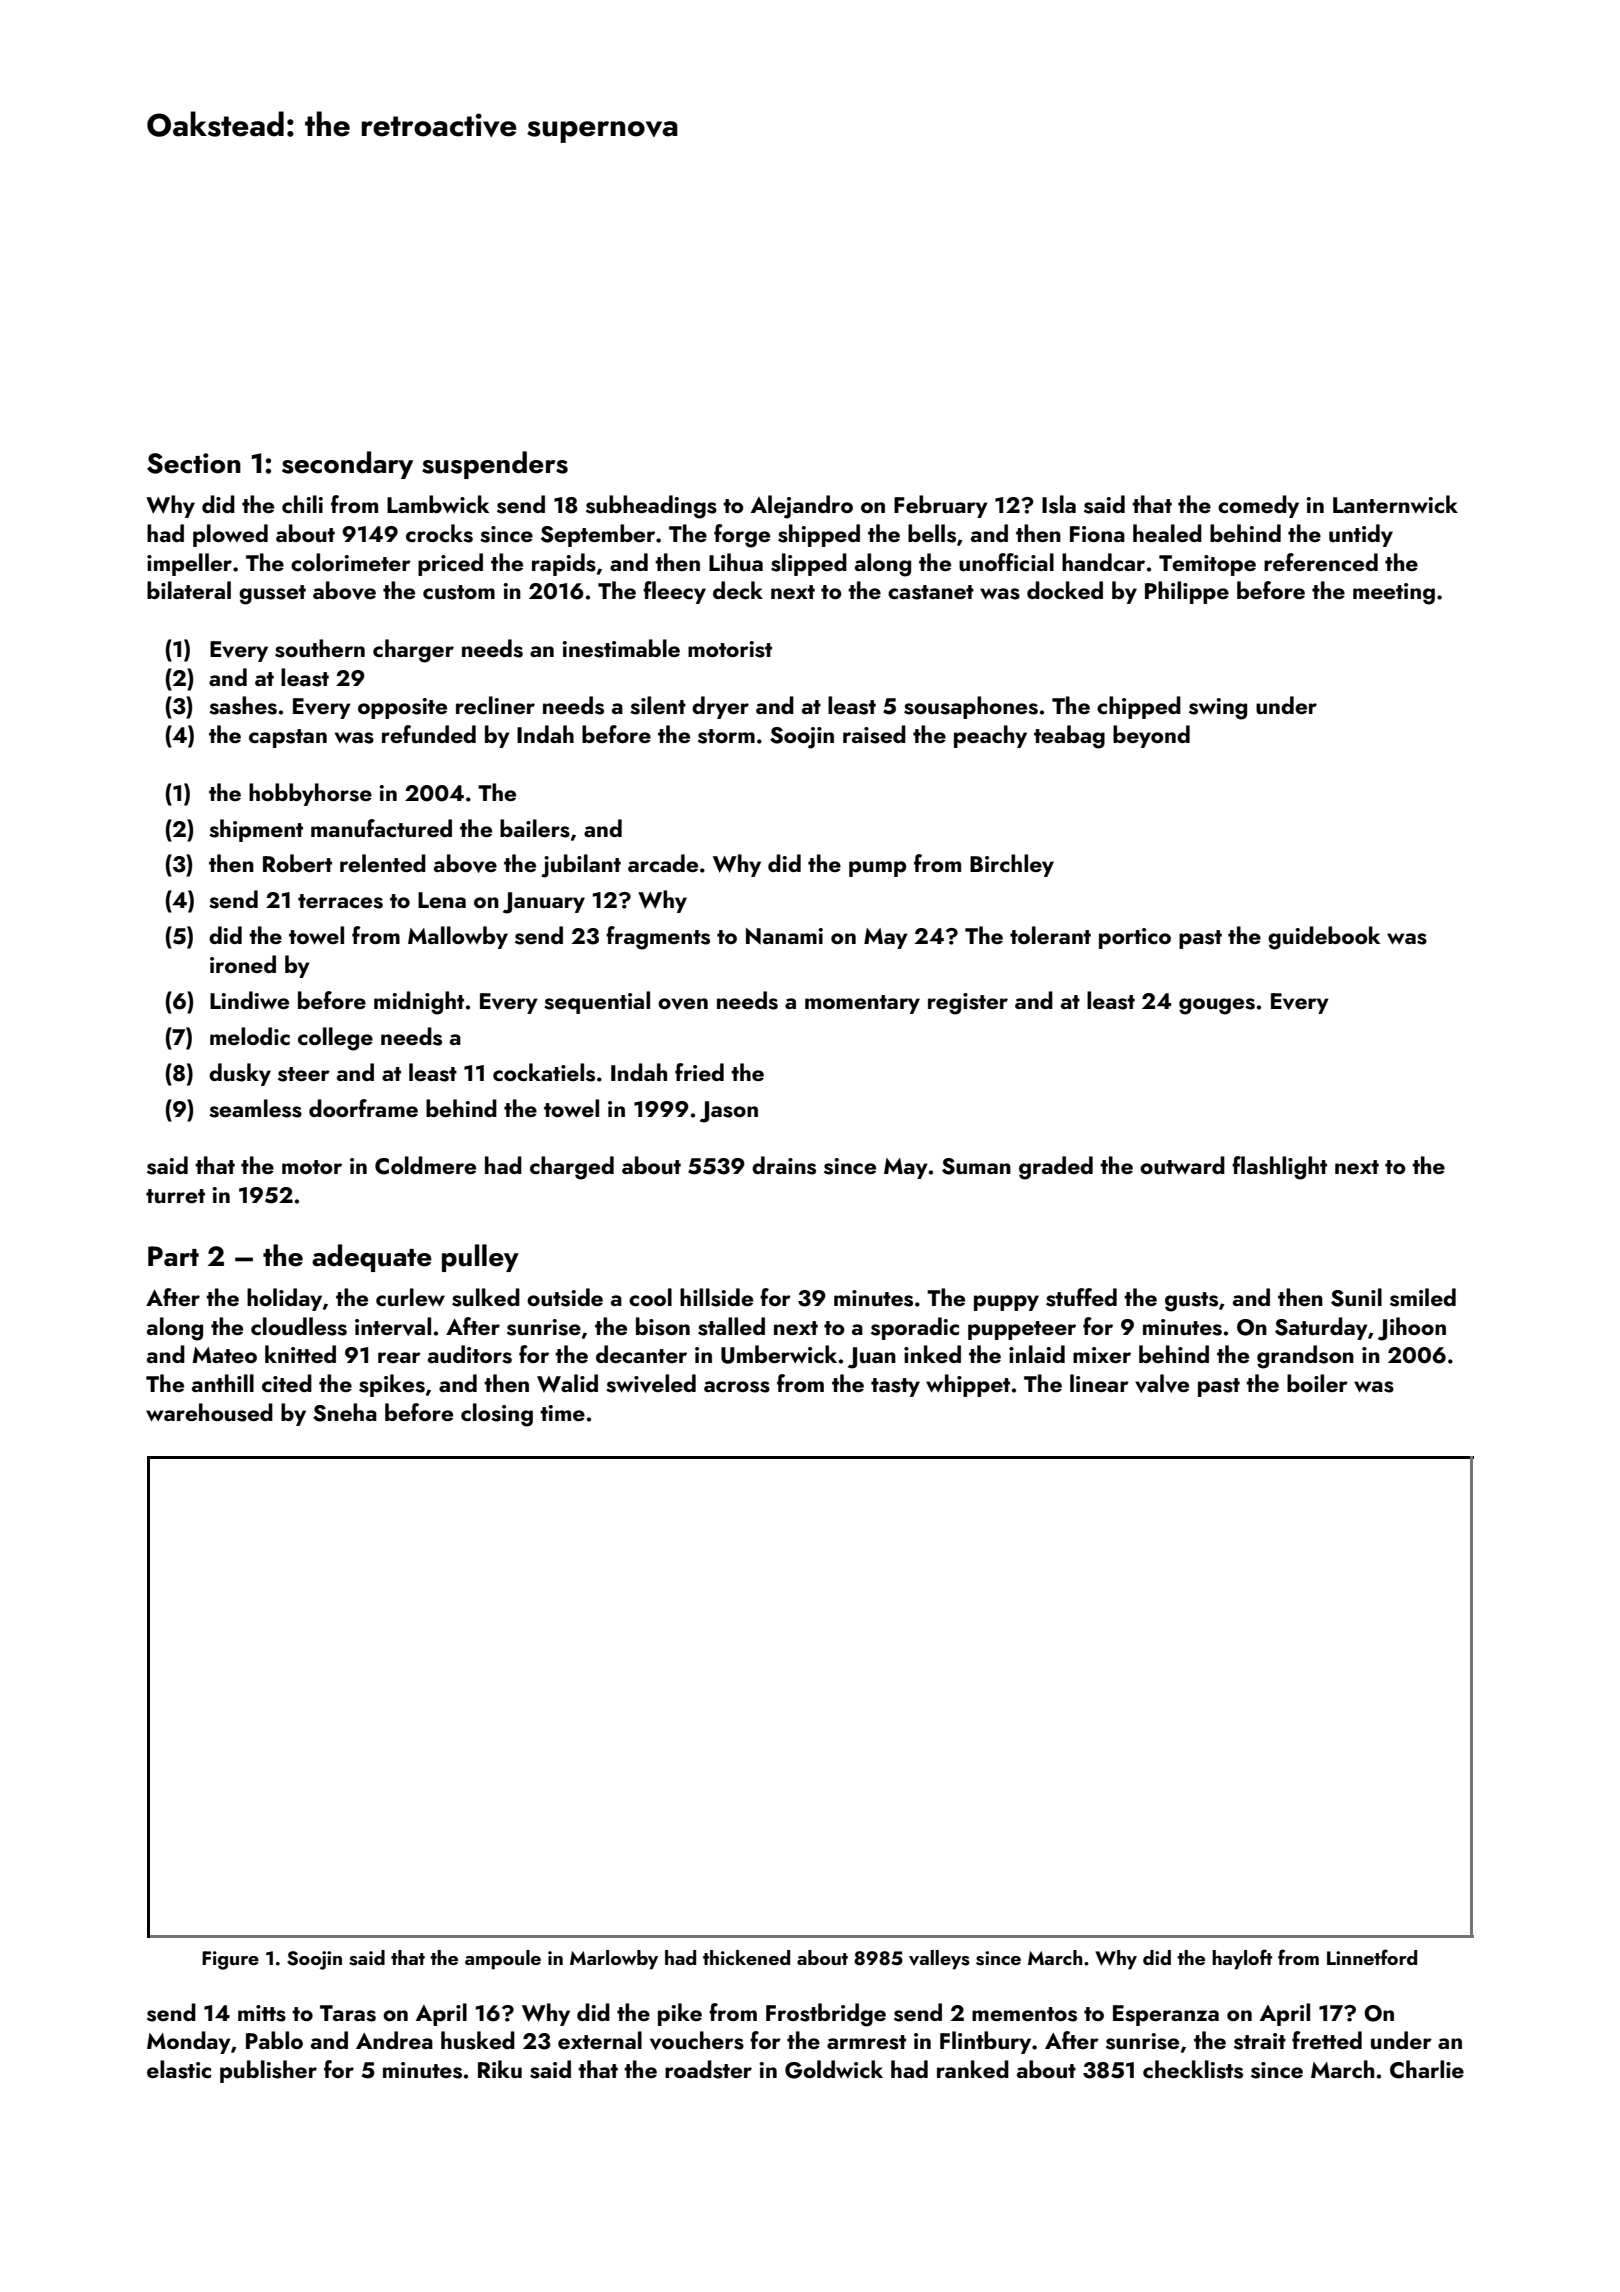  Describe the element at coordinates (497, 1415) in the screenshot. I see `closing` at that location.
